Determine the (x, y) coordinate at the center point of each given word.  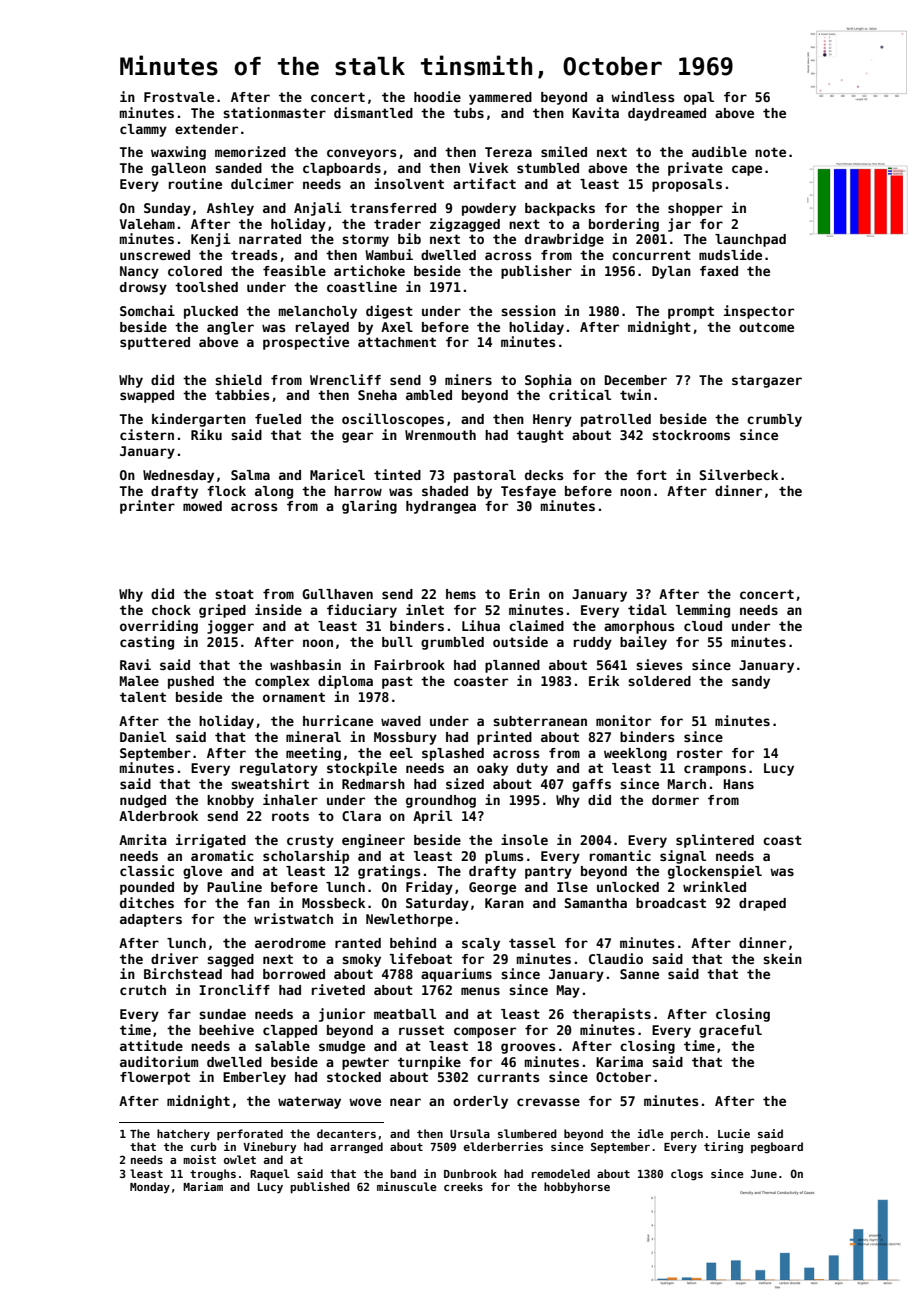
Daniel (143, 736)
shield (238, 379)
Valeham (147, 224)
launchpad (750, 240)
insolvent (409, 183)
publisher (536, 272)
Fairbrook (409, 664)
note (770, 152)
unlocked (628, 887)
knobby (230, 801)
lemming (703, 611)
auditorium (159, 1061)
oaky (492, 769)
